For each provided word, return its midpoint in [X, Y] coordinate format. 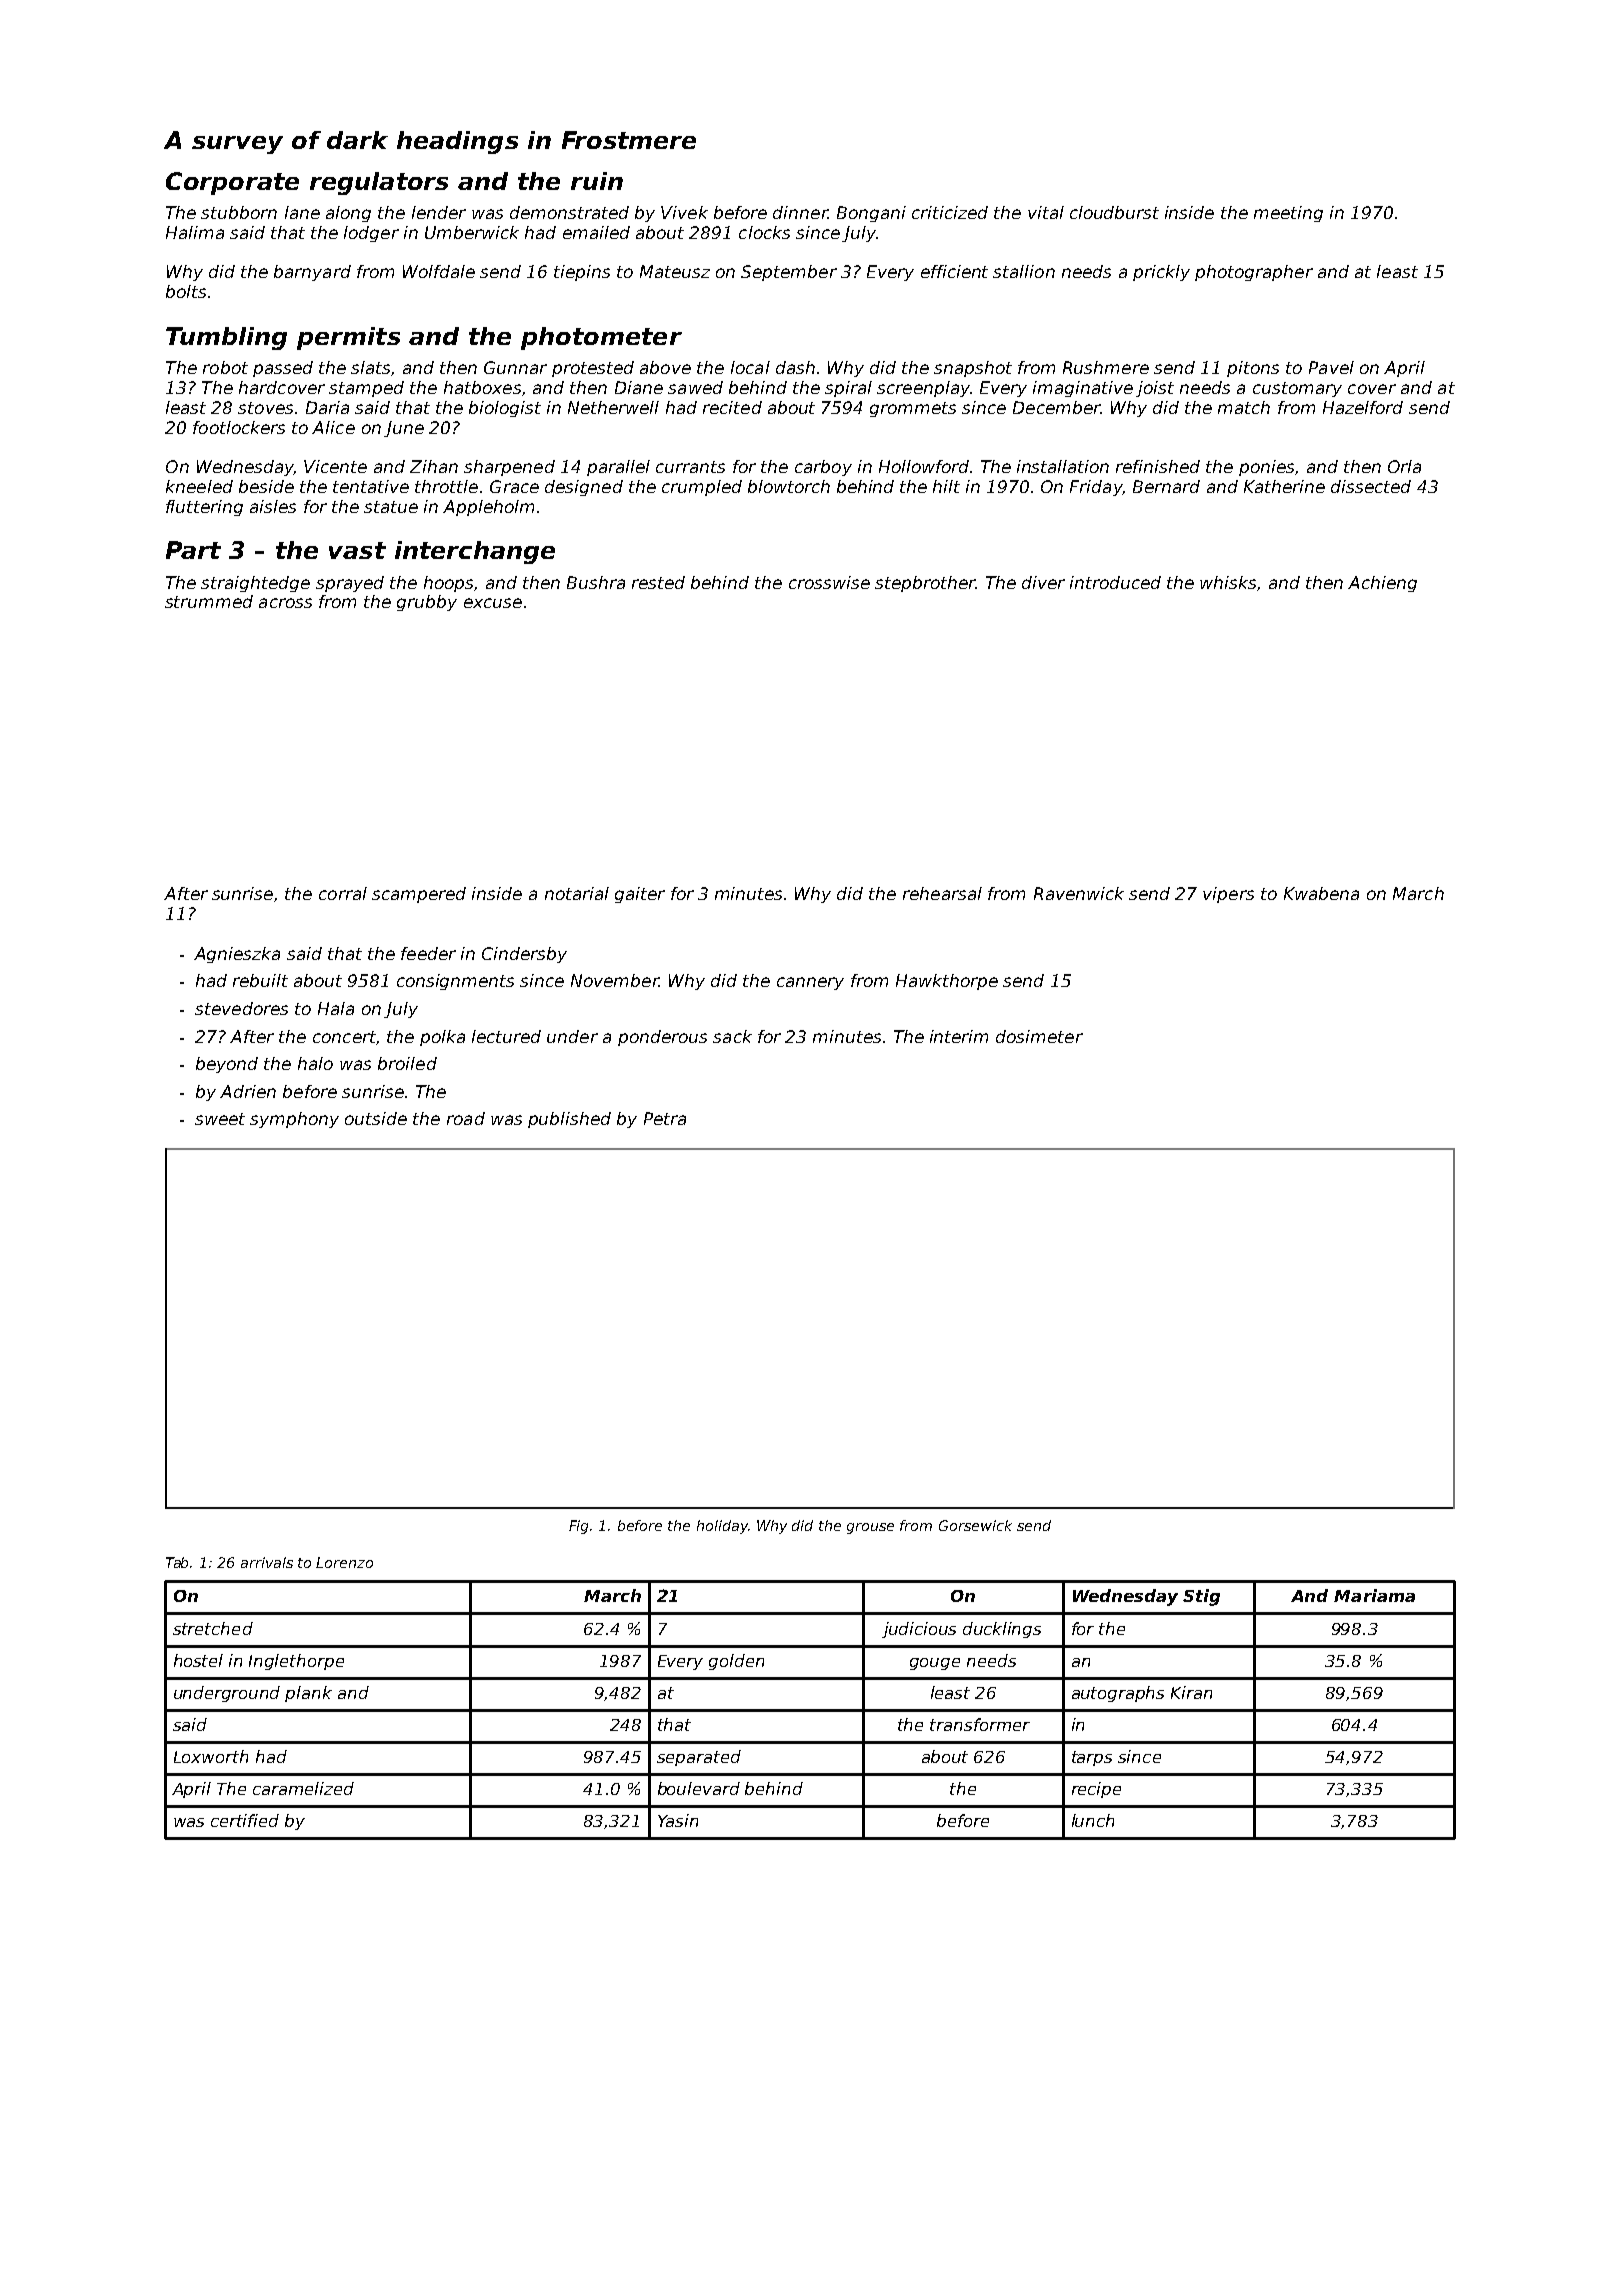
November [615, 980]
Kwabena [1321, 893]
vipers [1228, 895]
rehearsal [942, 893]
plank [308, 1694]
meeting [1288, 214]
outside [376, 1118]
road [466, 1118]
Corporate [232, 183]
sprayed [350, 584]
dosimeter [1039, 1036]
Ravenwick [1079, 893]
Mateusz [675, 271]
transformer [980, 1724]
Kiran [1191, 1692]
